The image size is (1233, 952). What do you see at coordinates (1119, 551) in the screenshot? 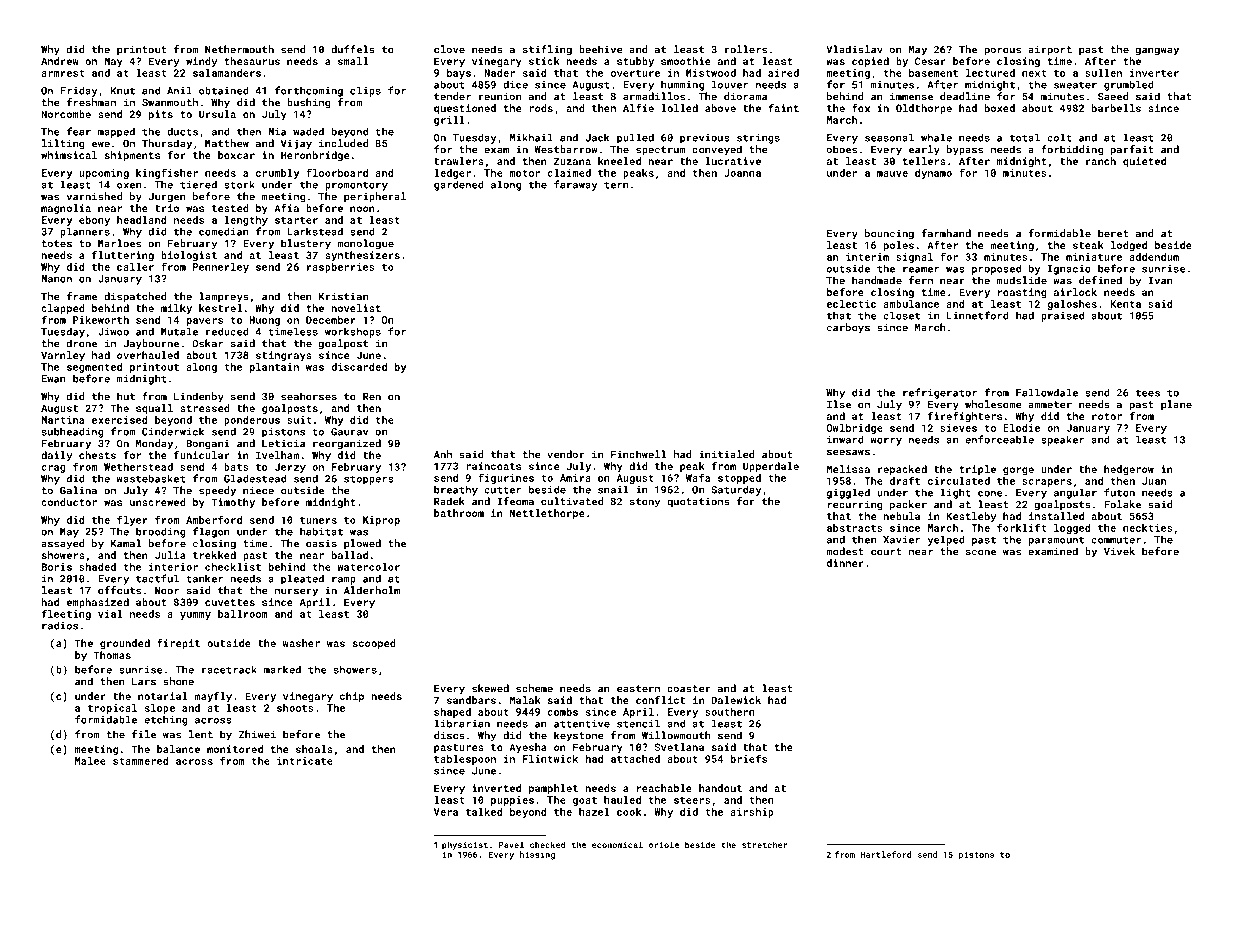
I see `Vivek` at bounding box center [1119, 551].
